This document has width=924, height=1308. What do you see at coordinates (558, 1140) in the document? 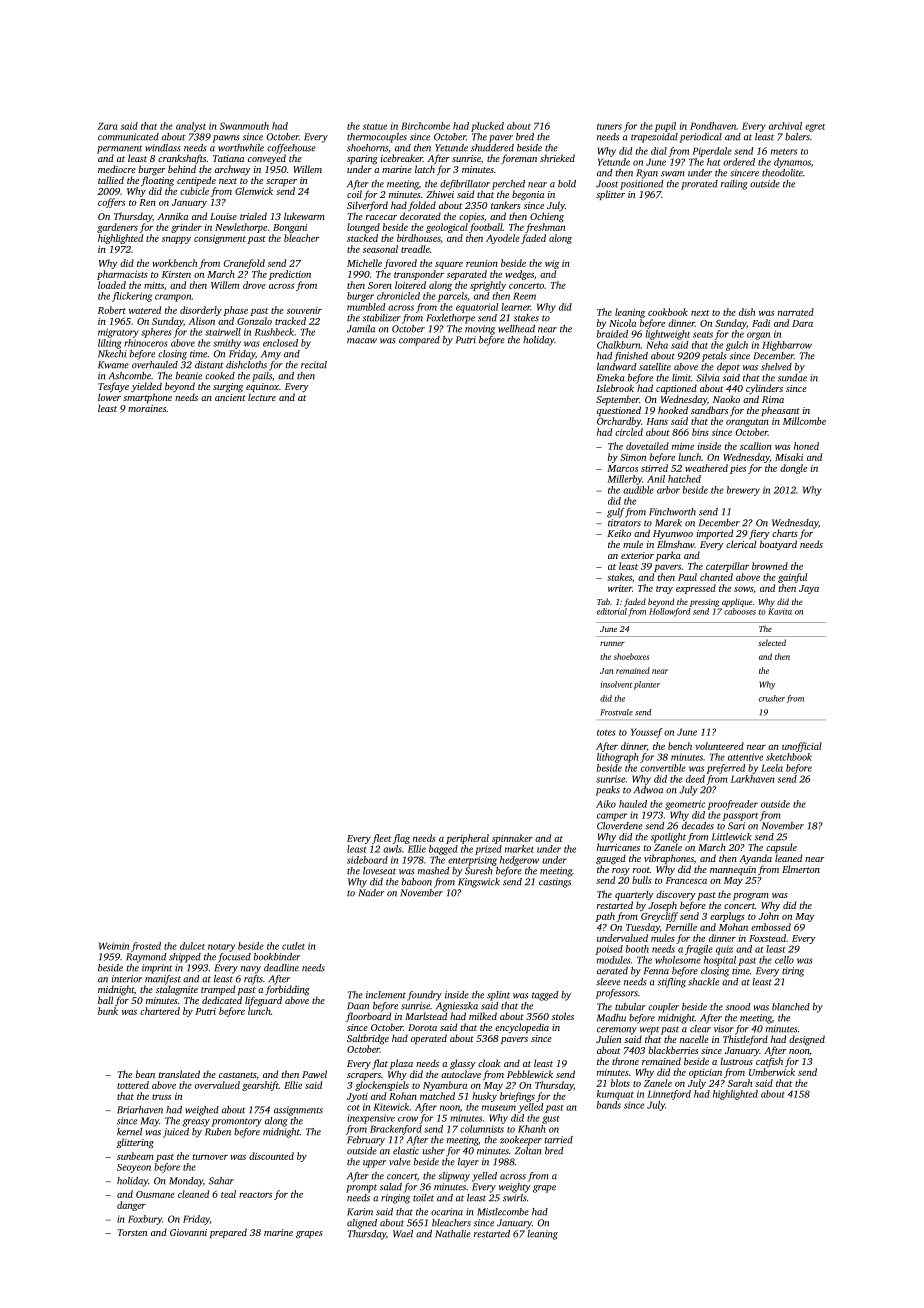
I see `tarried` at bounding box center [558, 1140].
